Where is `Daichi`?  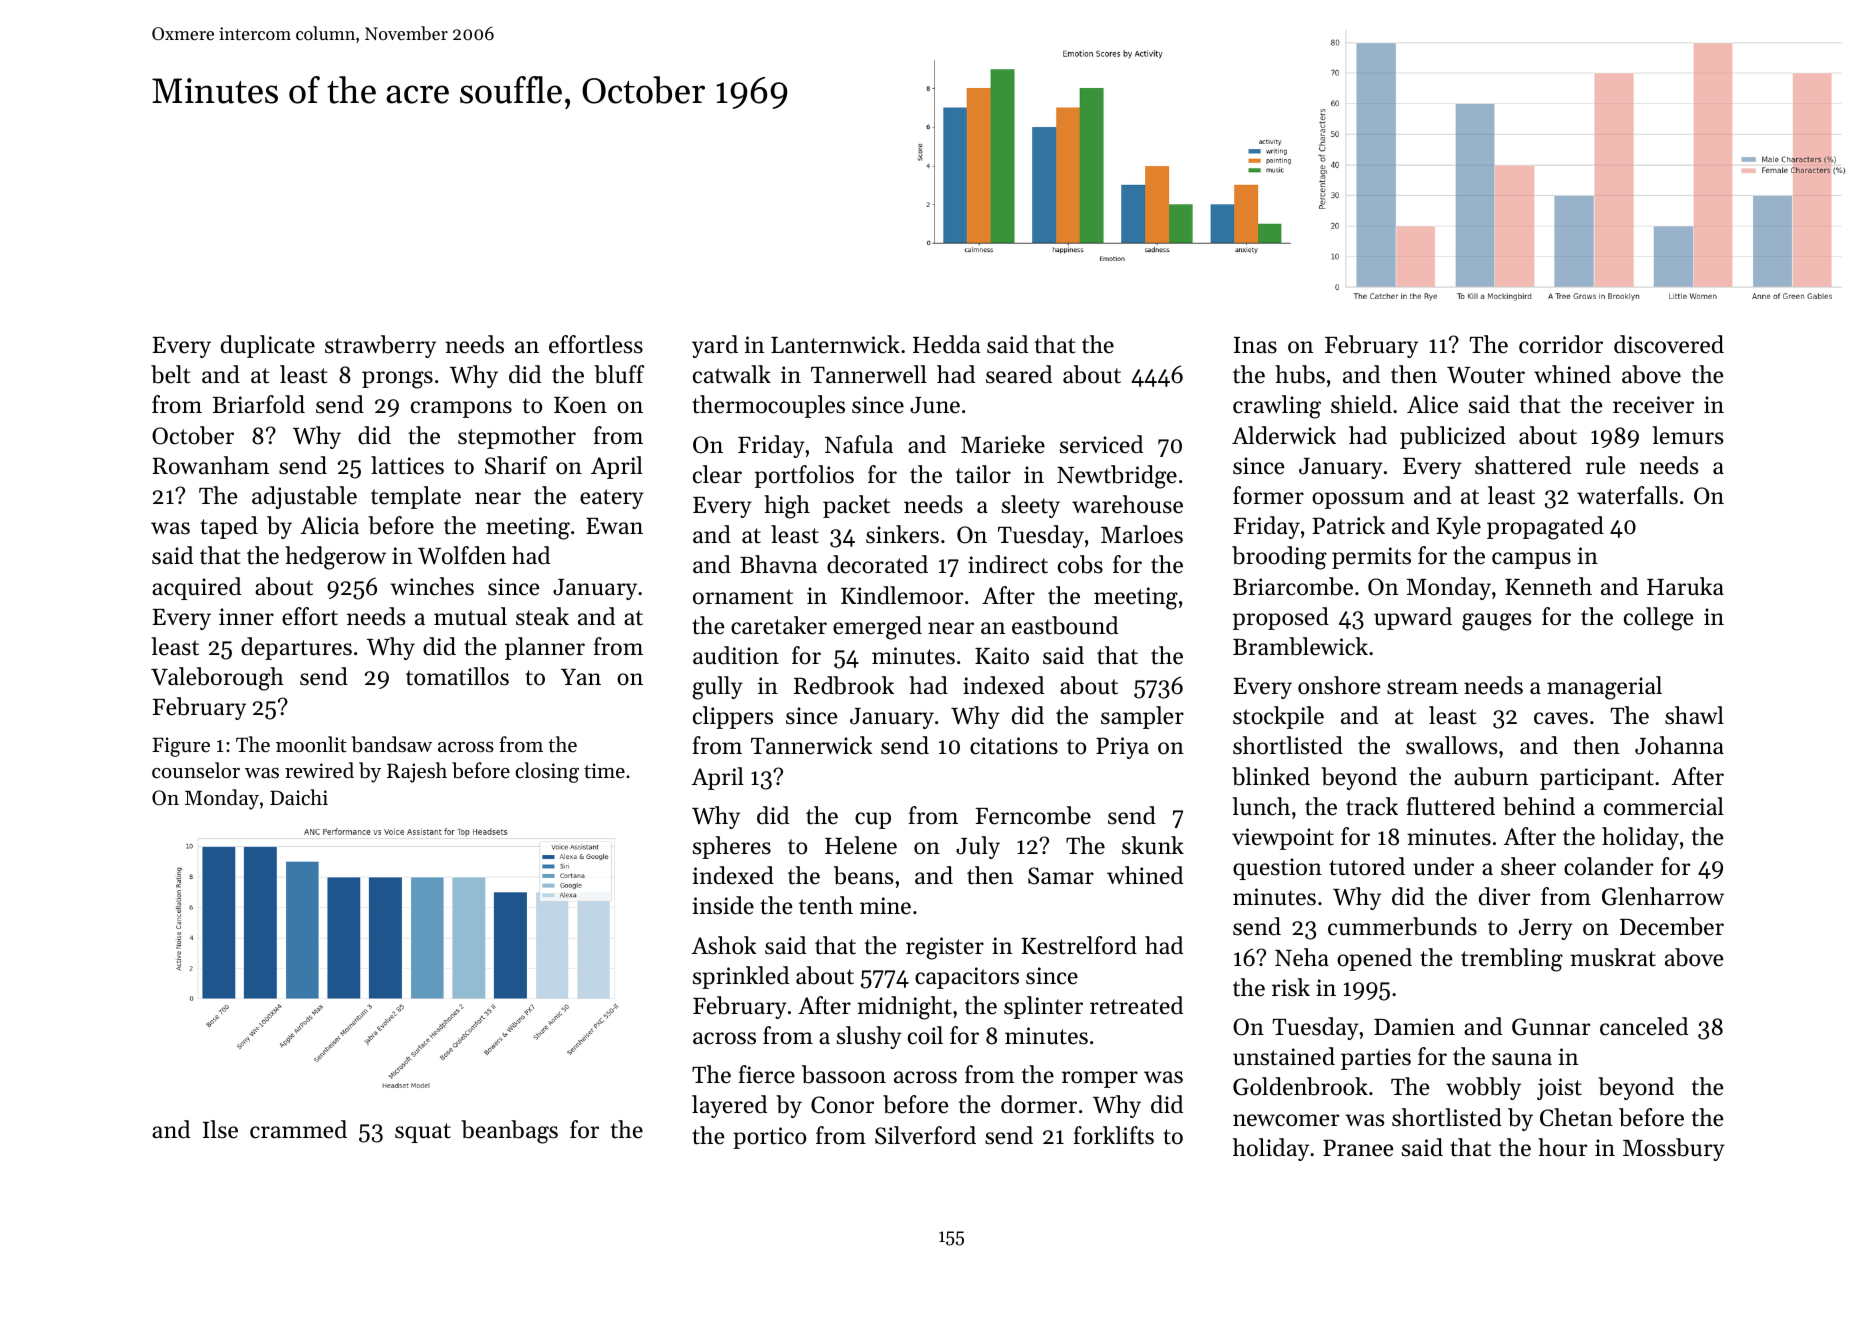
Daichi is located at coordinates (299, 797).
